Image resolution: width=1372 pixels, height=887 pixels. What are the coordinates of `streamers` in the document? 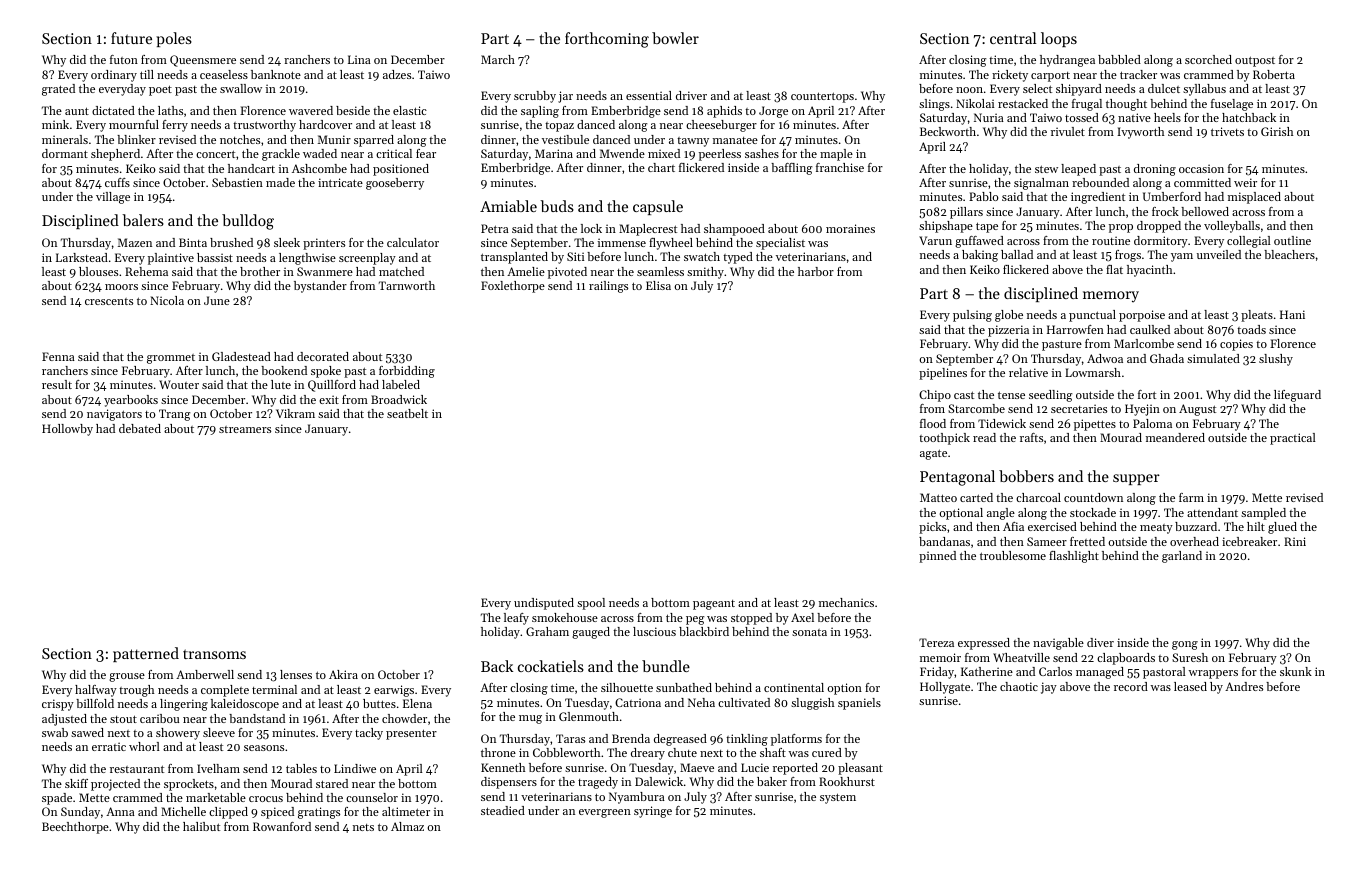 It's located at (245, 429).
